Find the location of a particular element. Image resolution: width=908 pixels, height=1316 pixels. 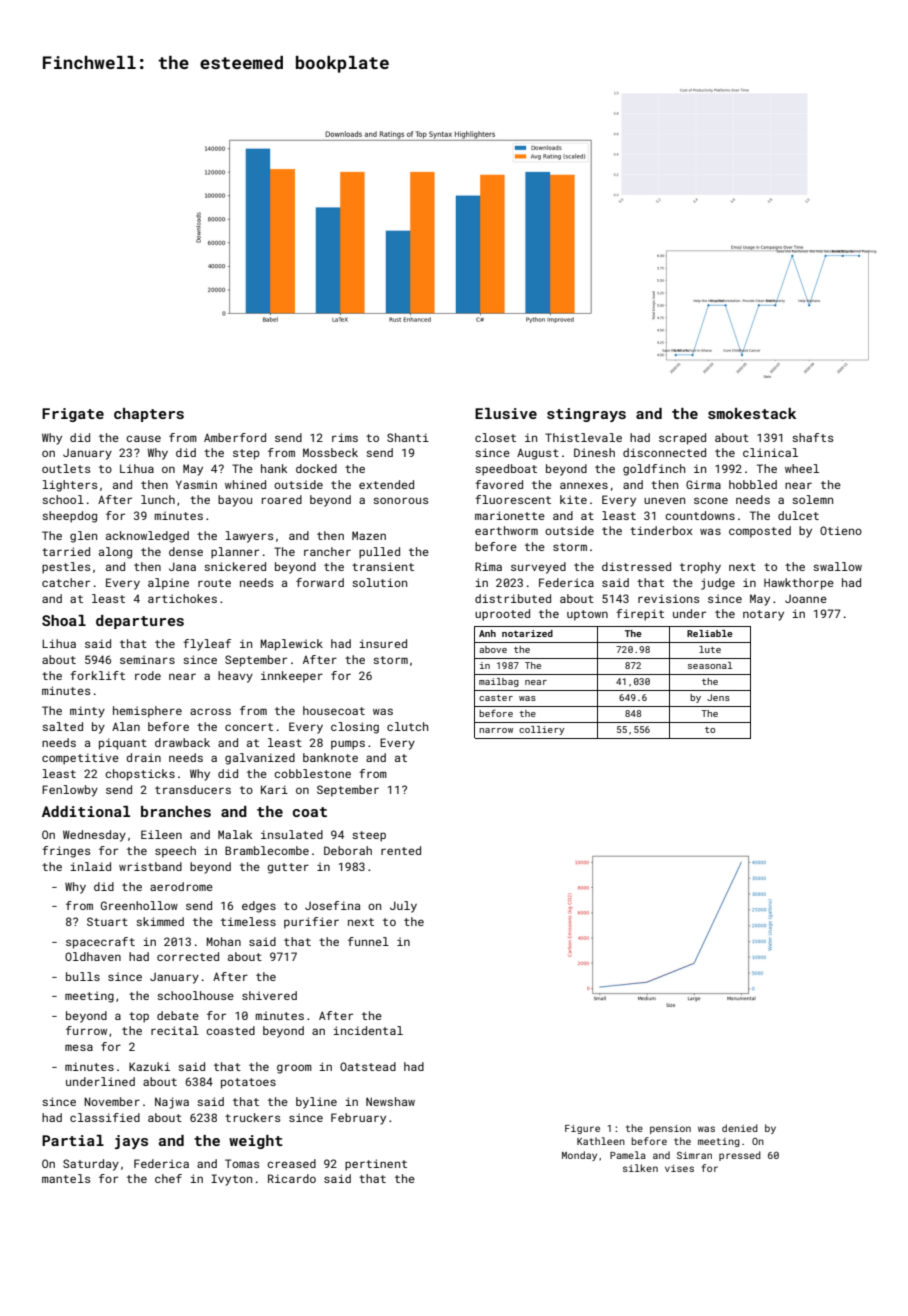

Ivyton is located at coordinates (231, 1180).
